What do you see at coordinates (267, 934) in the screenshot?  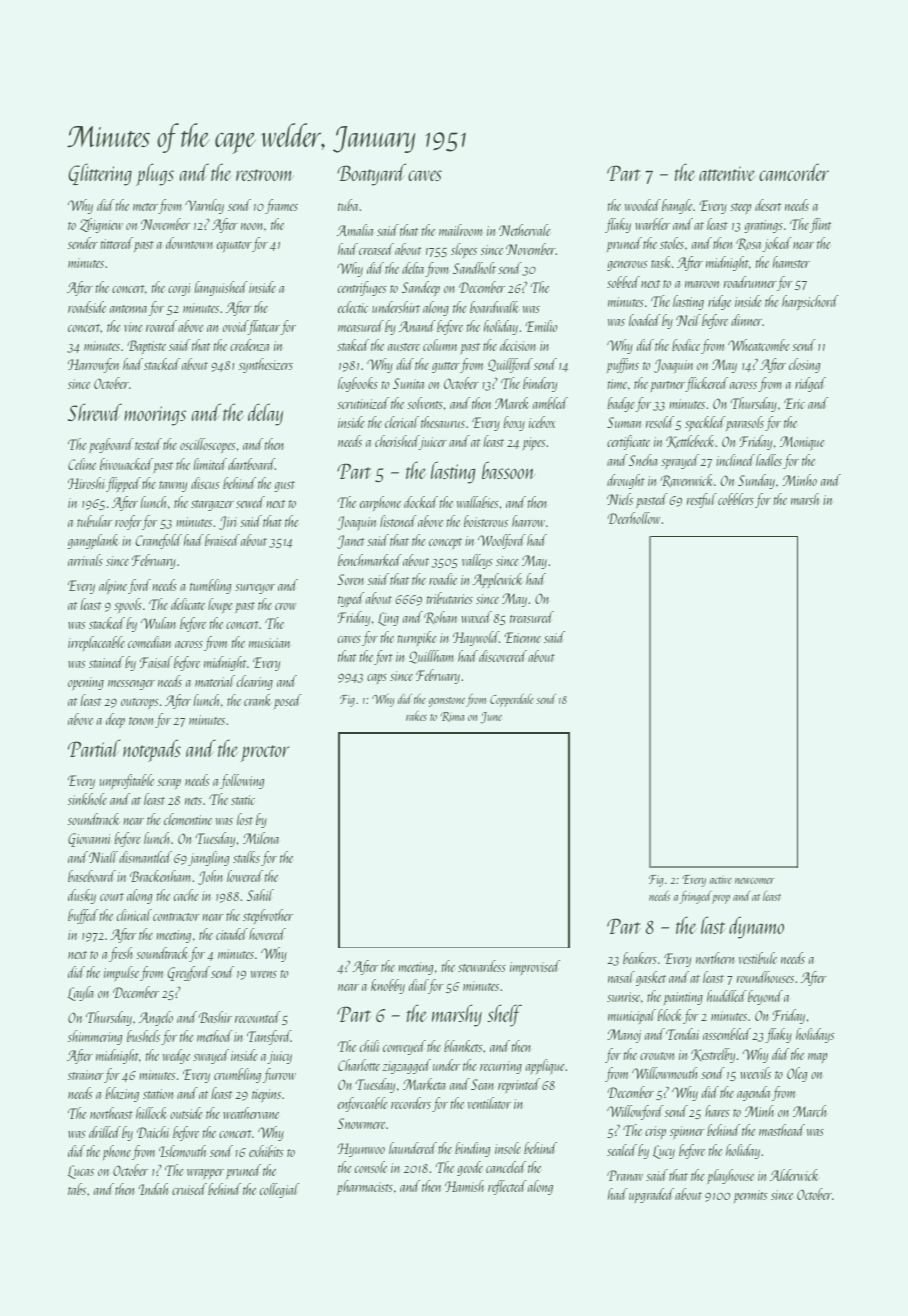 I see `hovered` at bounding box center [267, 934].
